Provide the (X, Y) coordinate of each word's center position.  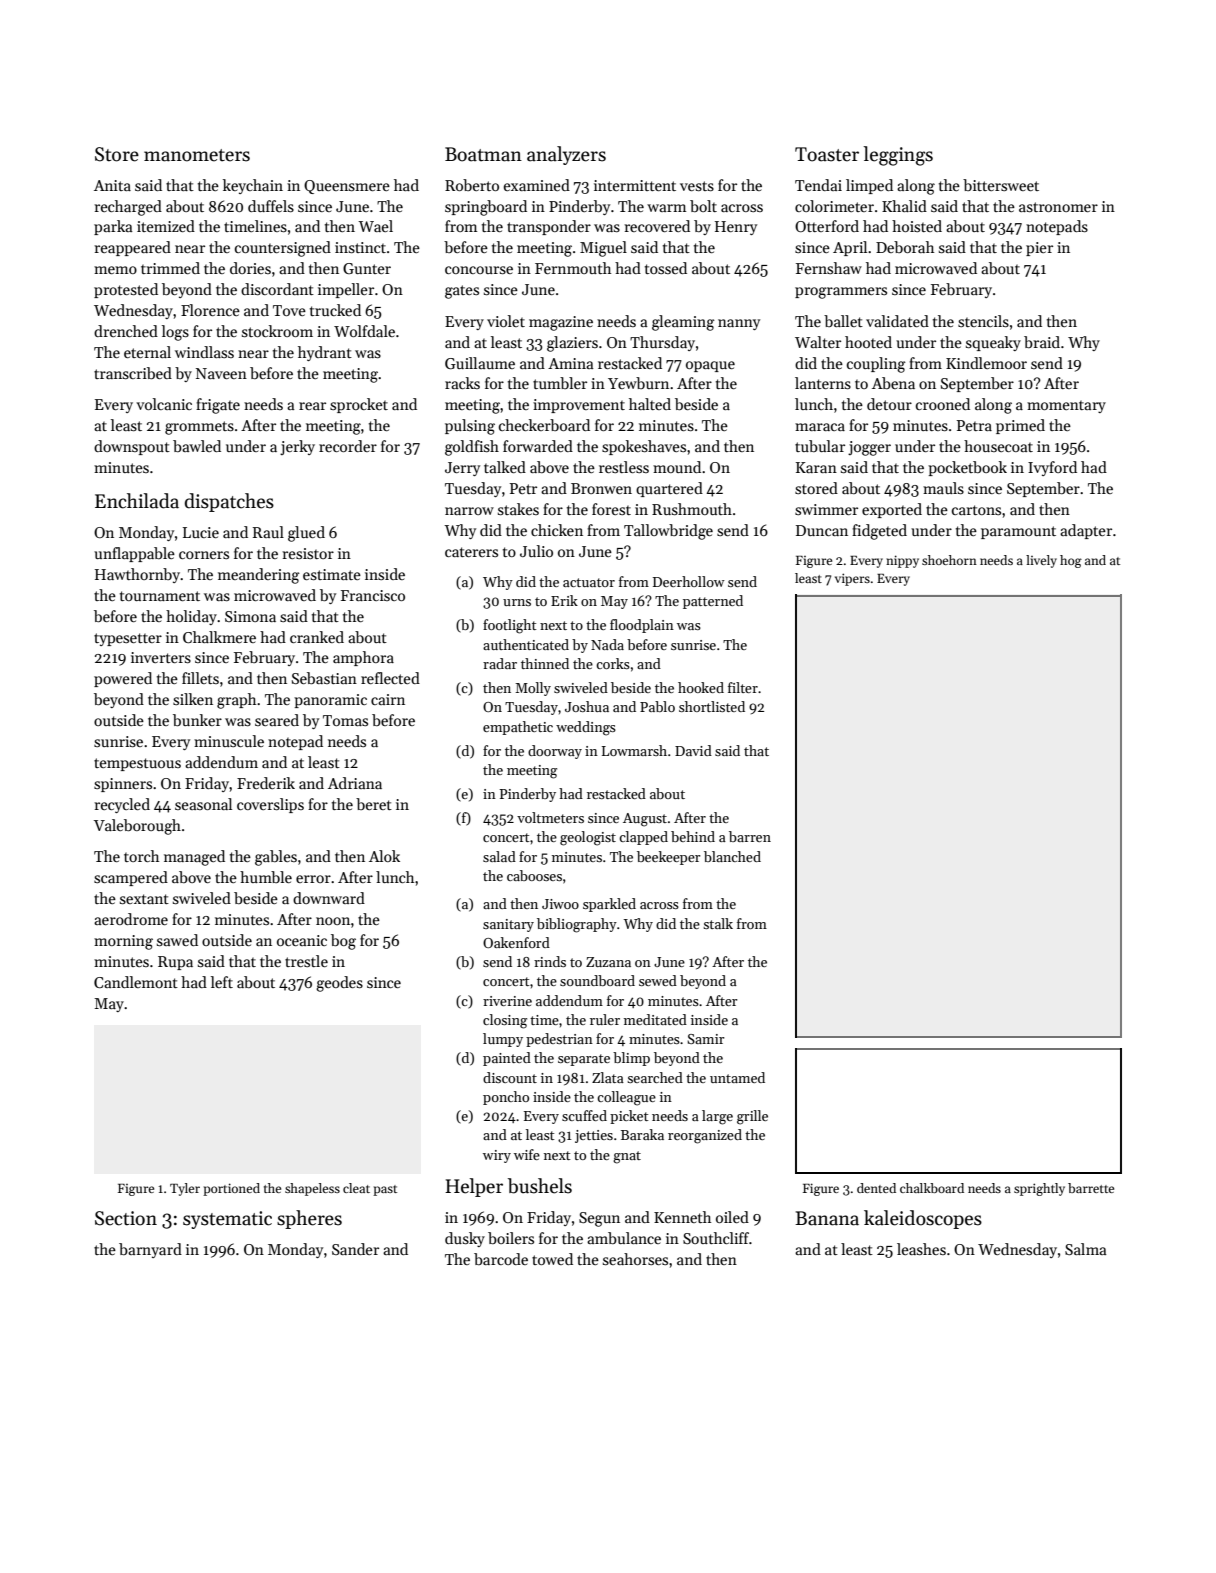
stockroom (277, 331)
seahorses (635, 1259)
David (693, 750)
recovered (657, 226)
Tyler (185, 1189)
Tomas (345, 720)
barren (750, 836)
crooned (943, 404)
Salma (1086, 1249)
